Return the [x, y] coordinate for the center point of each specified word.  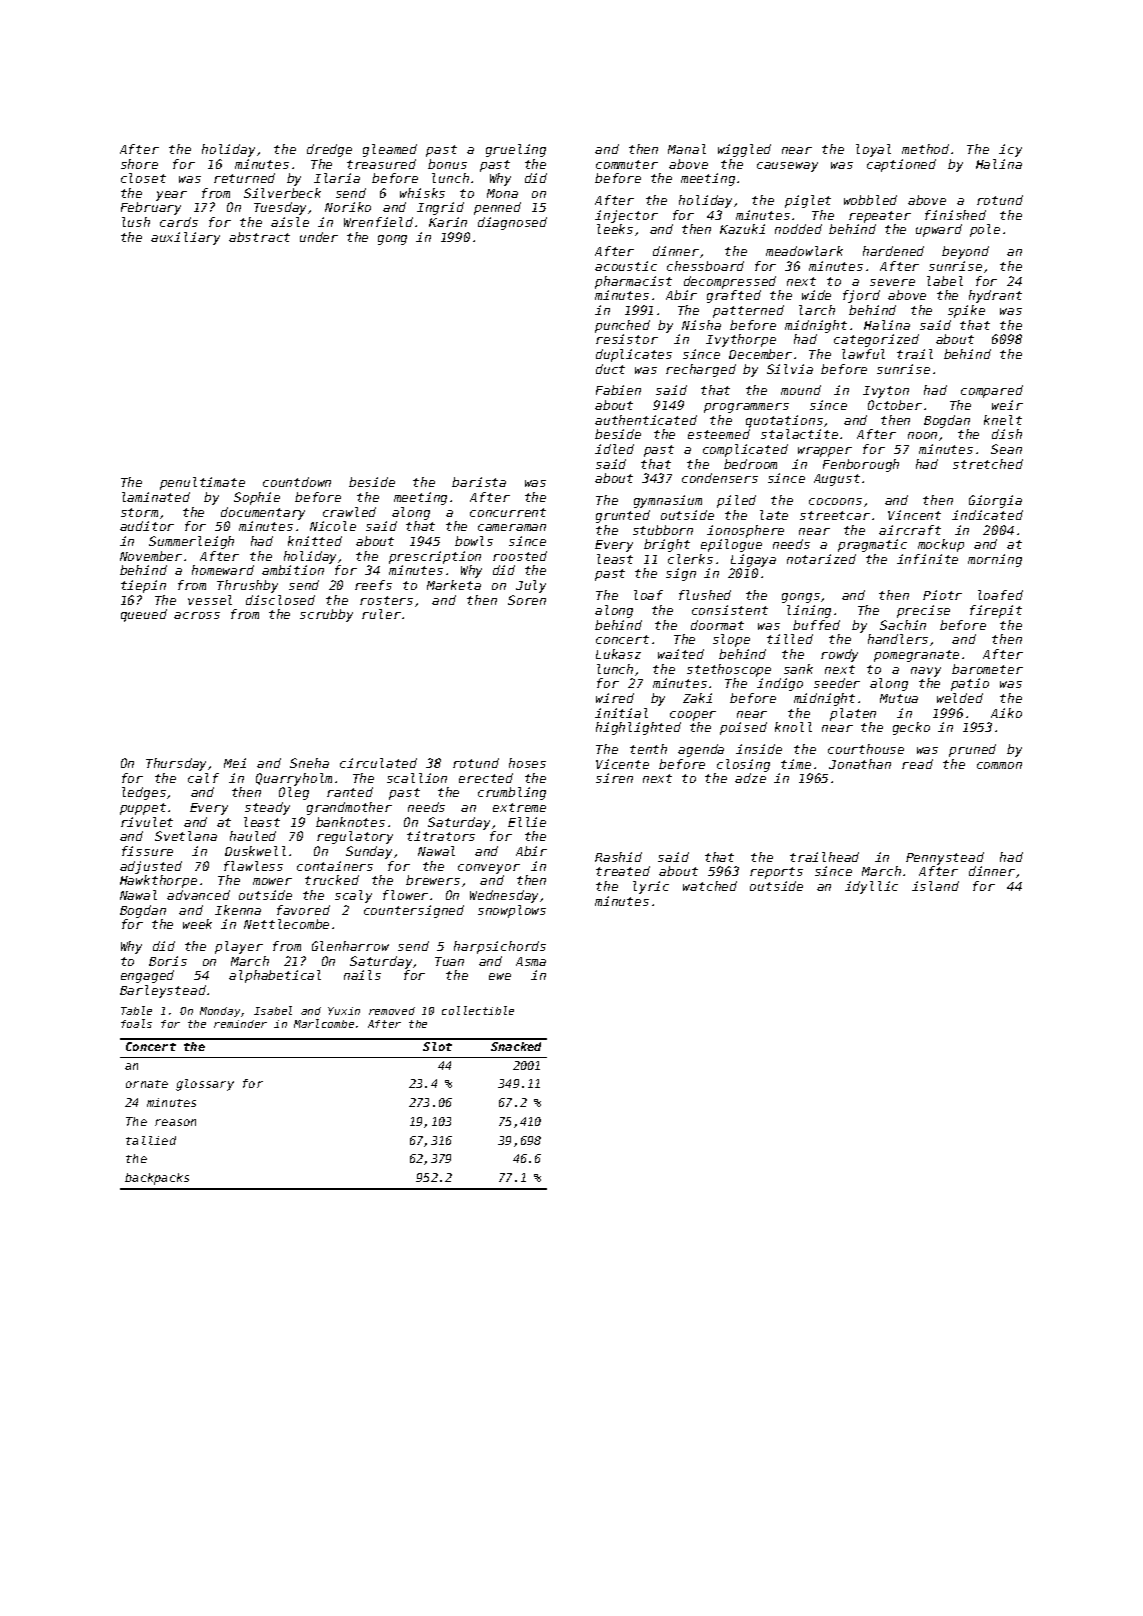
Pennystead [945, 858]
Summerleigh [191, 542]
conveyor [489, 869]
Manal [687, 149]
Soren [527, 600]
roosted [520, 556]
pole [985, 230]
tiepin [143, 586]
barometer [987, 669]
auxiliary [185, 238]
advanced [198, 895]
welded [960, 698]
